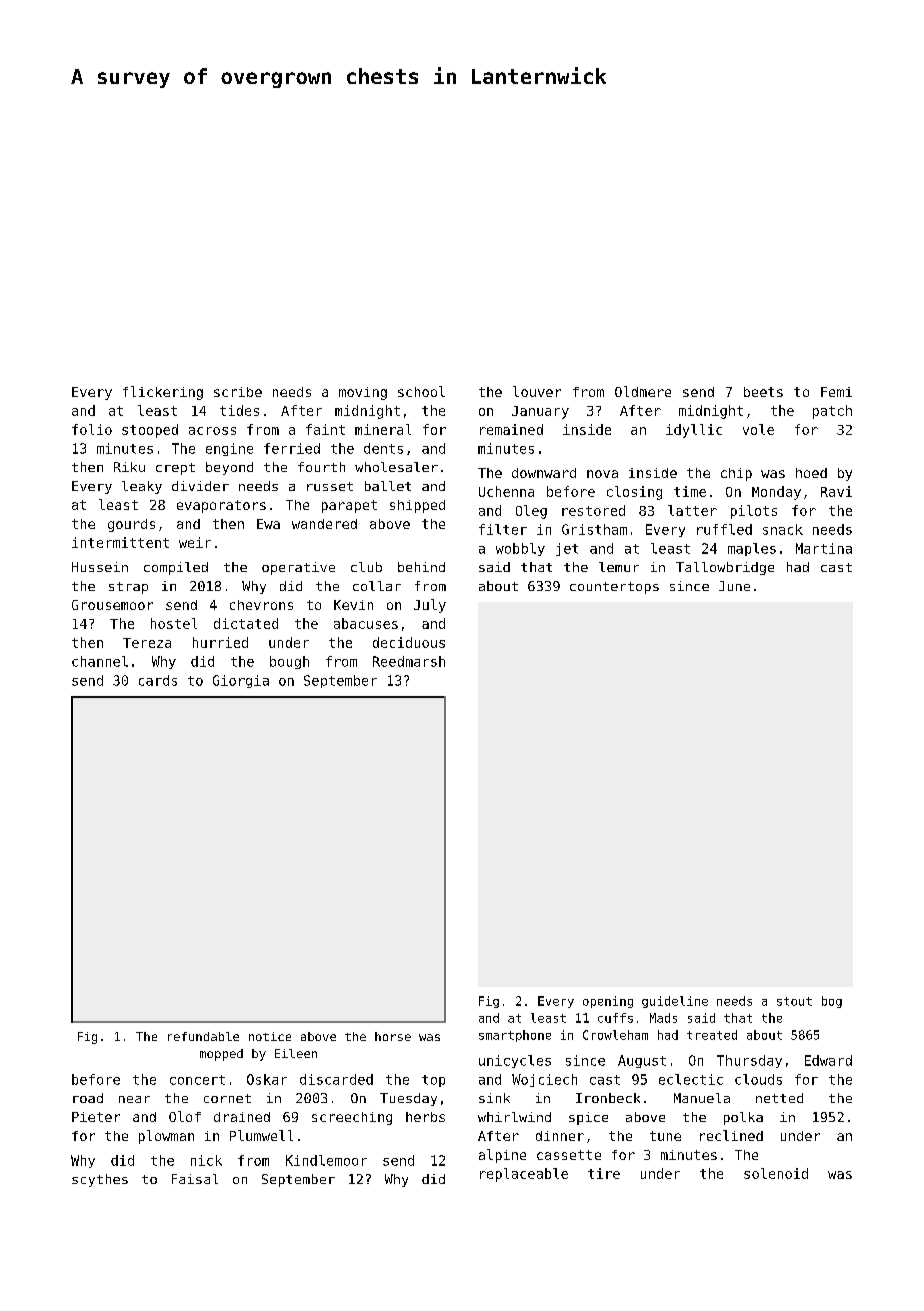 Image resolution: width=924 pixels, height=1311 pixels. Describe the element at coordinates (524, 1175) in the image. I see `replaceable` at that location.
